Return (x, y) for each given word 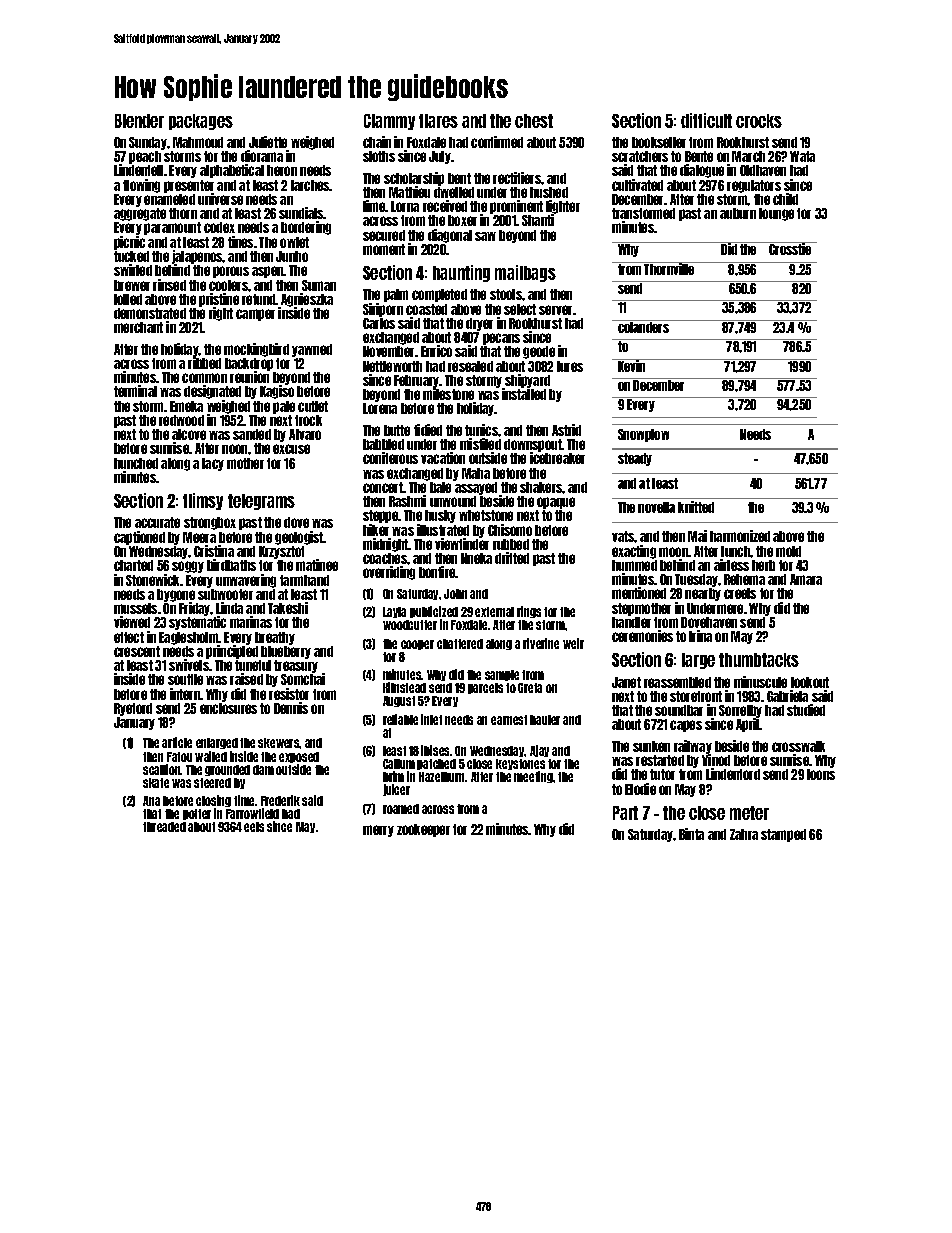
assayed (476, 488)
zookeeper (423, 830)
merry (378, 831)
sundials (301, 213)
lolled (128, 299)
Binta (691, 834)
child (785, 199)
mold (788, 551)
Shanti (538, 220)
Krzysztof (281, 552)
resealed (470, 366)
